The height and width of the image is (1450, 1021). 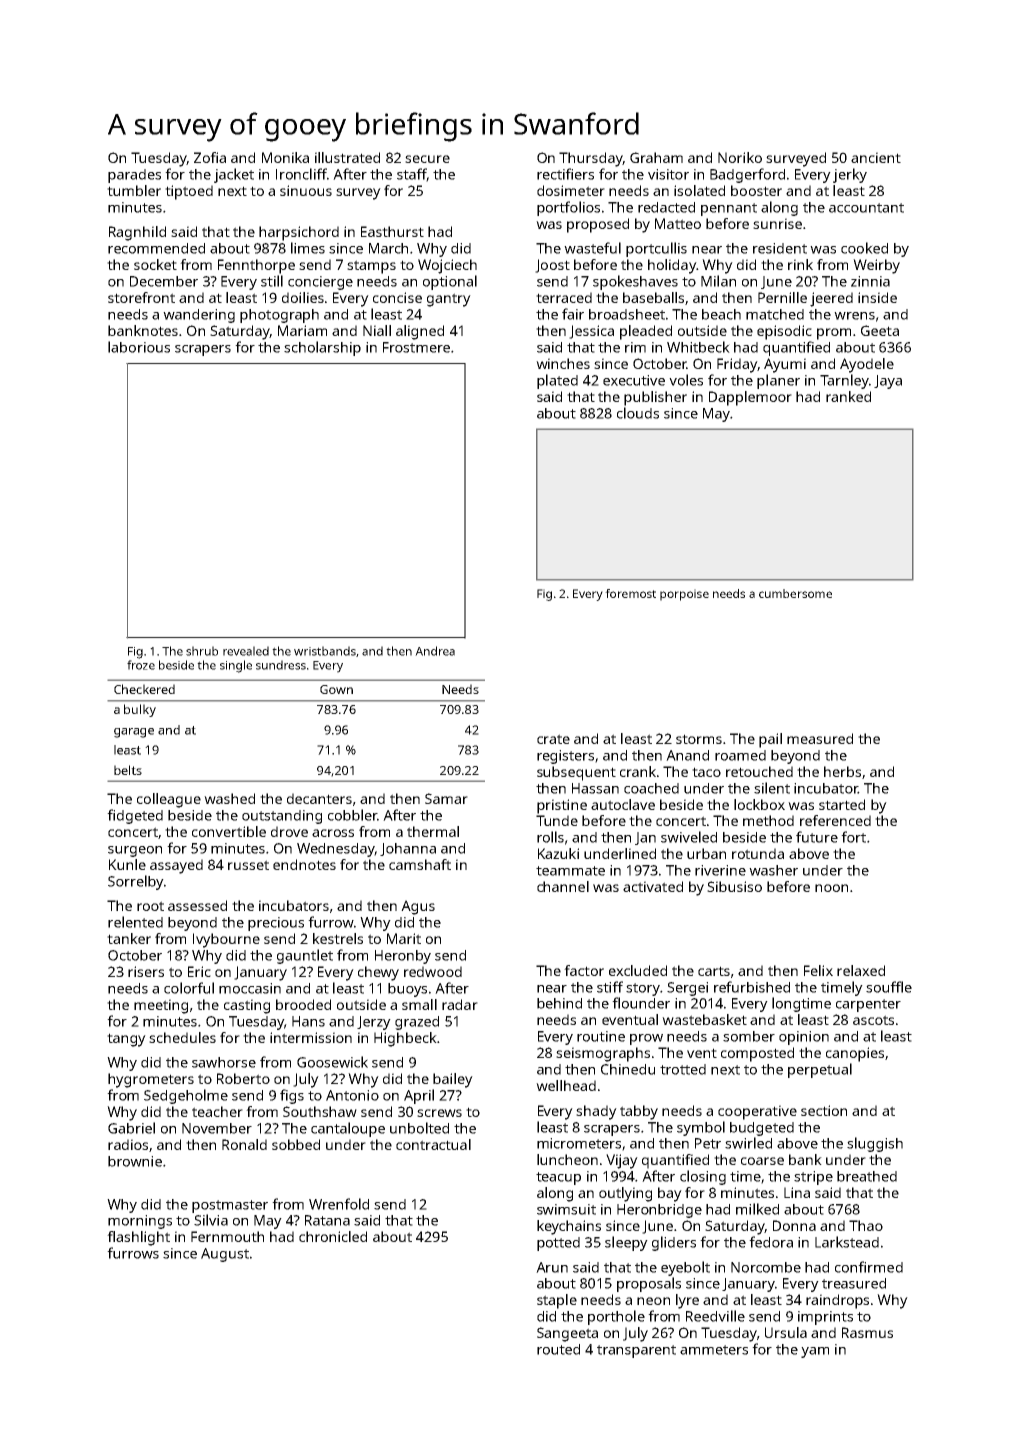 What do you see at coordinates (636, 1351) in the image?
I see `transparent` at bounding box center [636, 1351].
